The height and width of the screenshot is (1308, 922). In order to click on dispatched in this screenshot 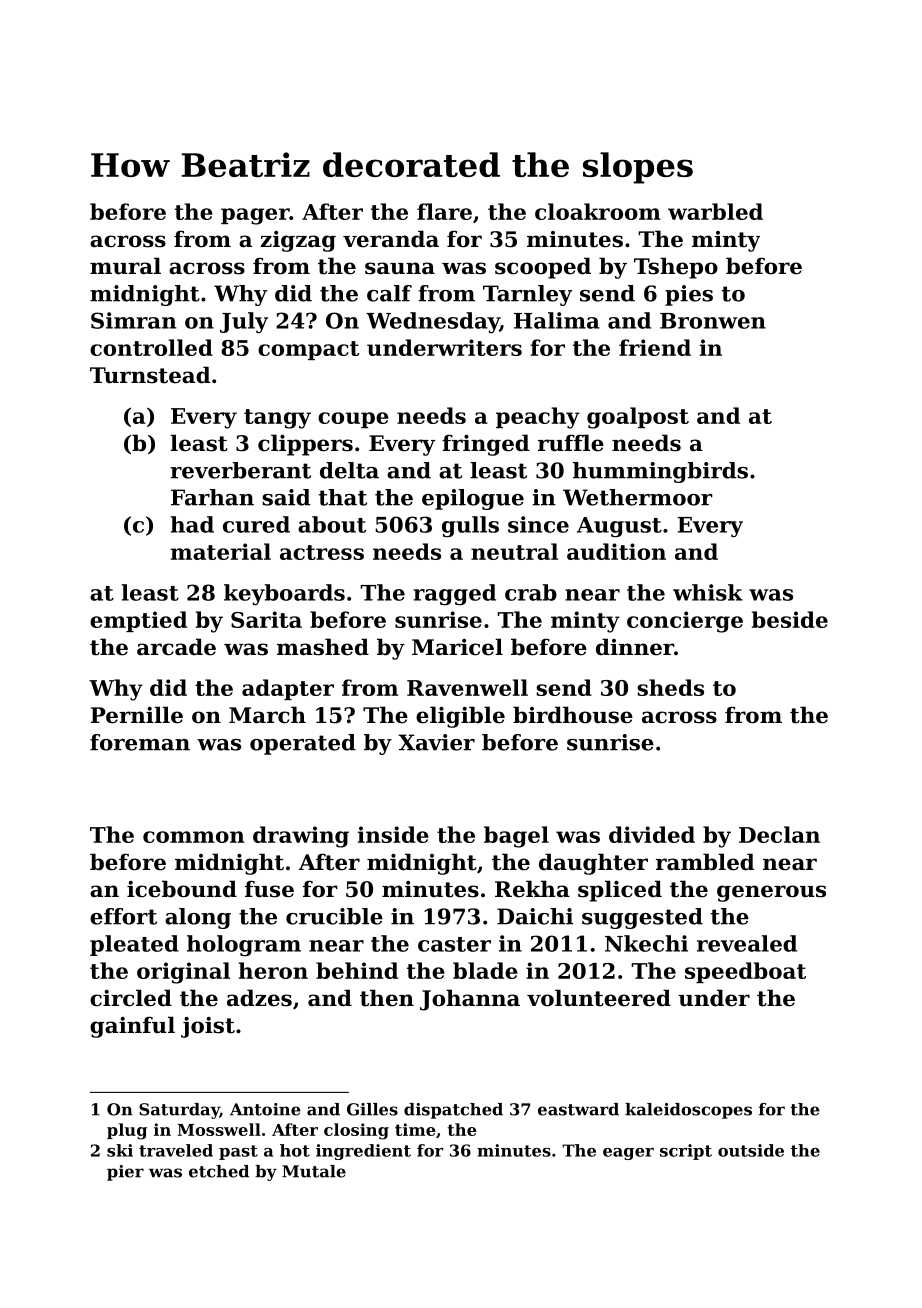, I will do `click(453, 1111)`.
